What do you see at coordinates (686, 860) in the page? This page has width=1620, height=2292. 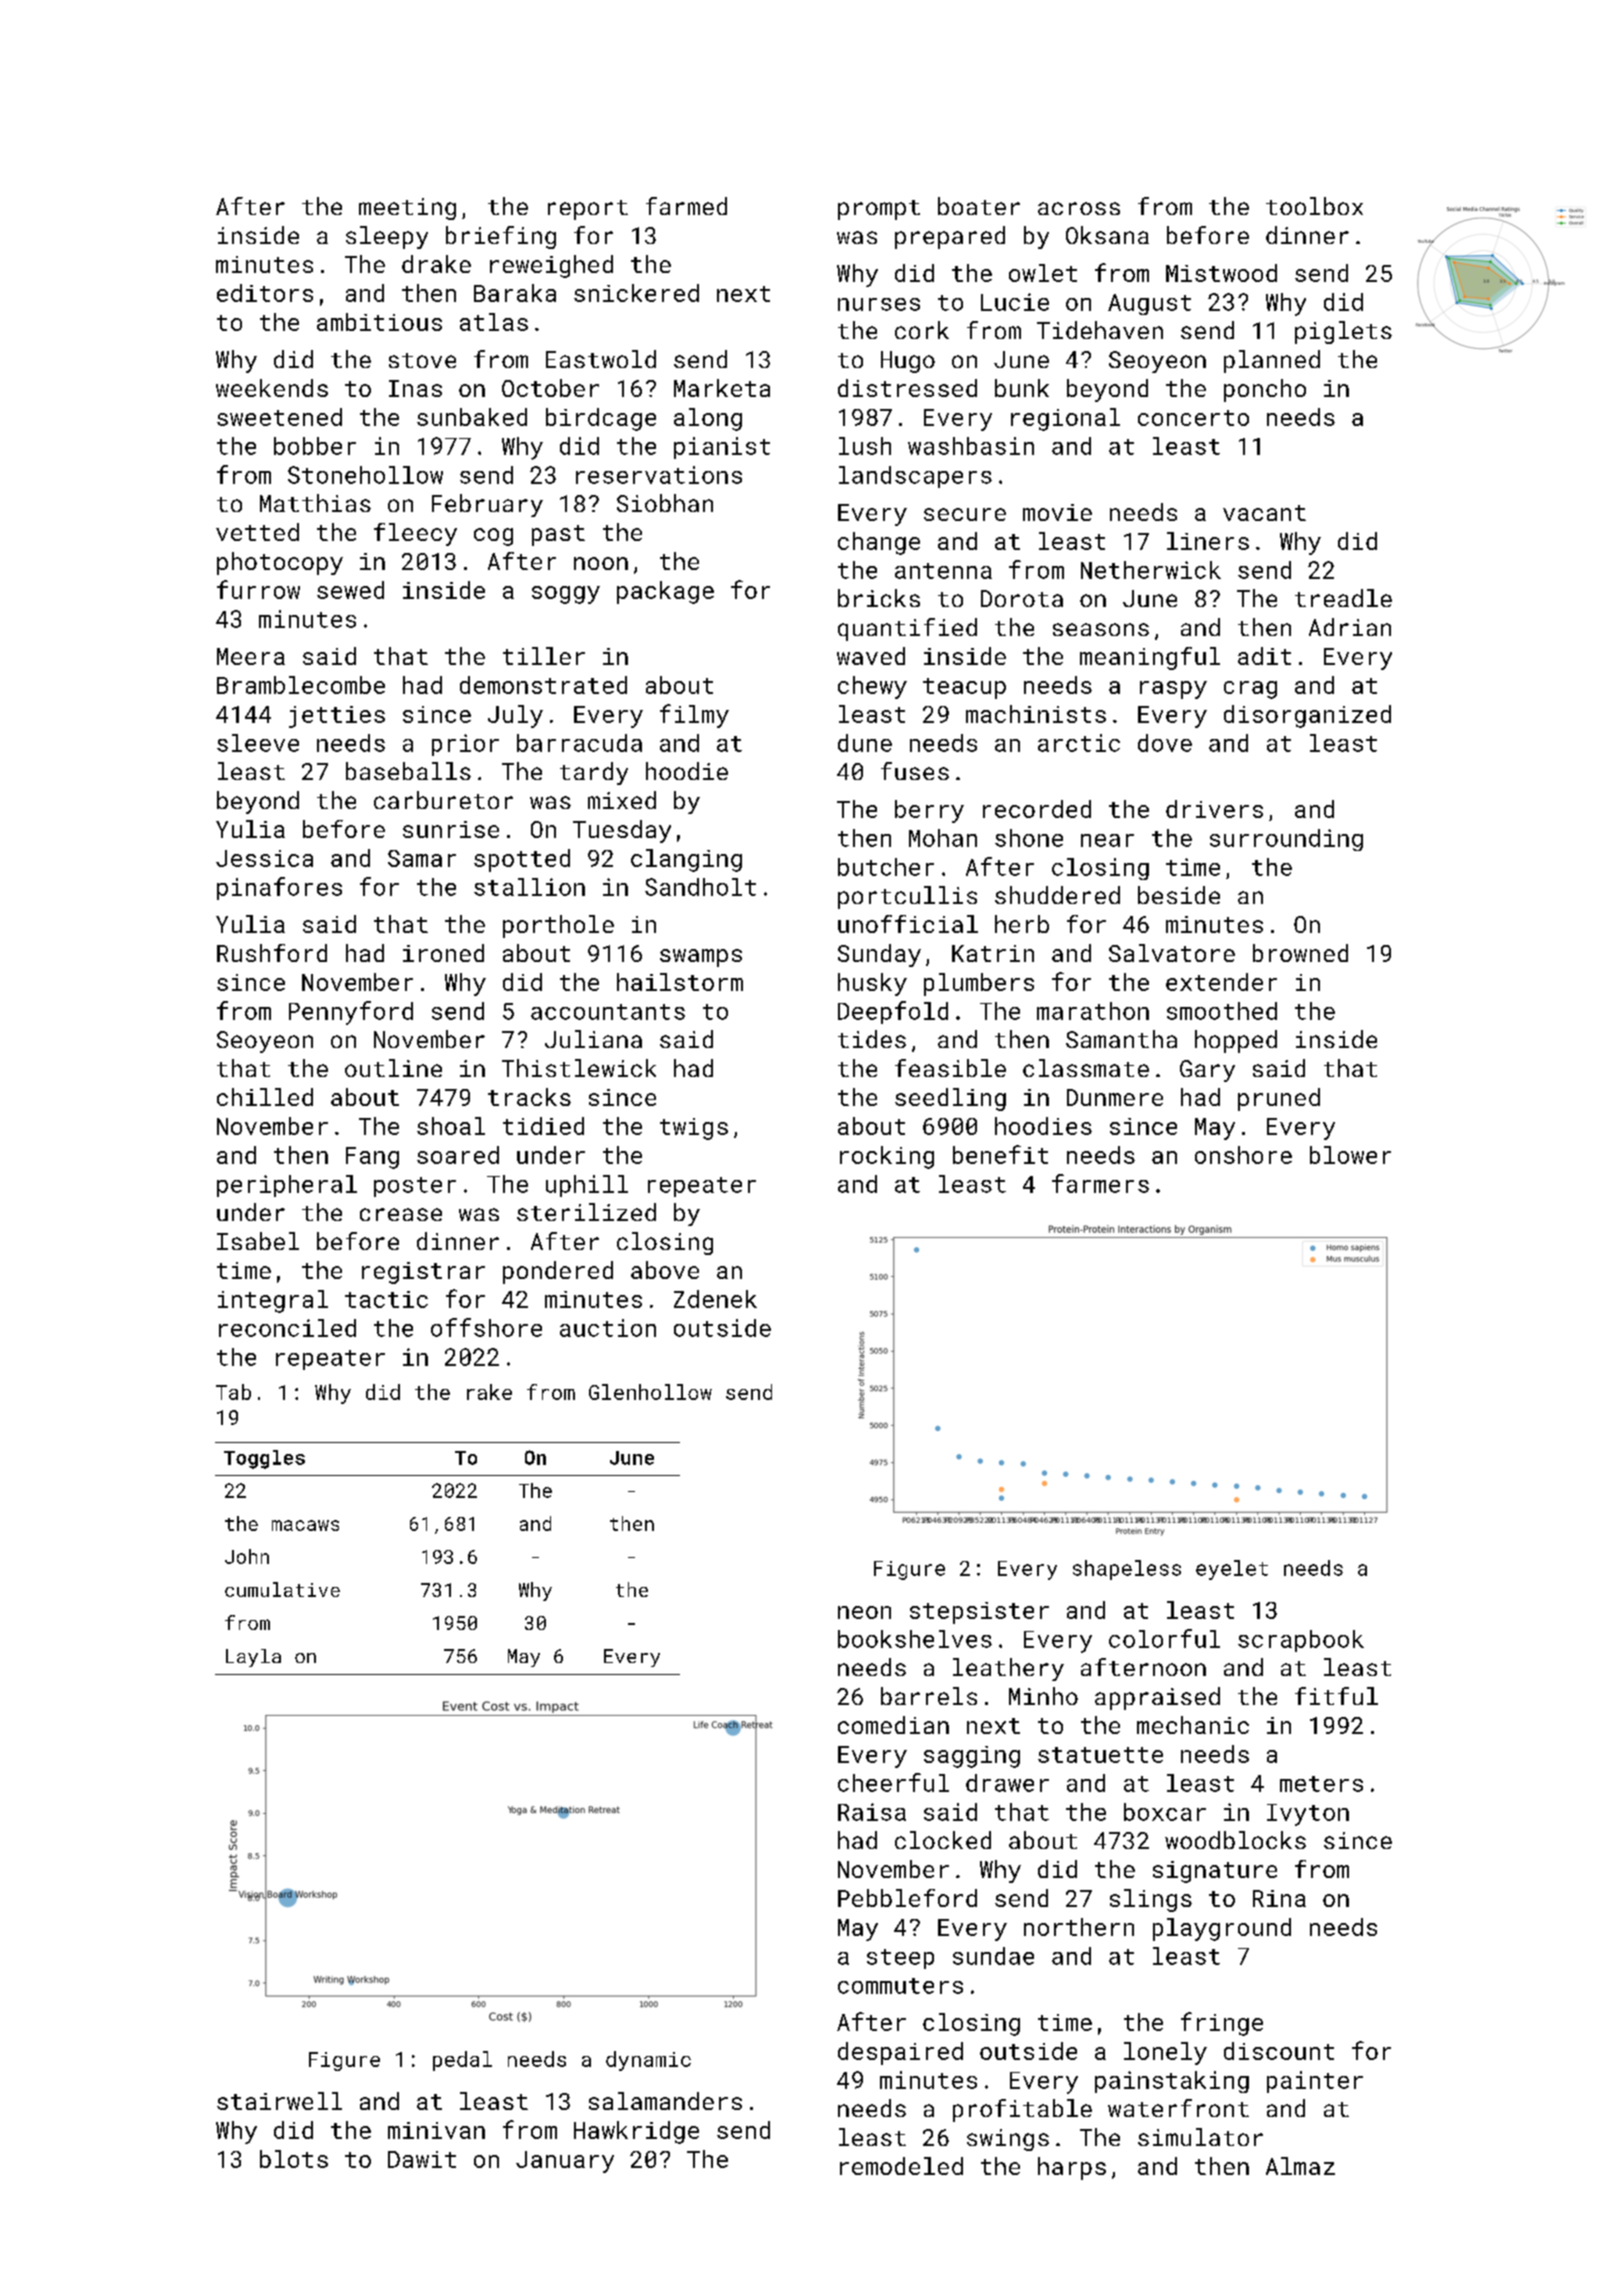 I see `clanging` at bounding box center [686, 860].
